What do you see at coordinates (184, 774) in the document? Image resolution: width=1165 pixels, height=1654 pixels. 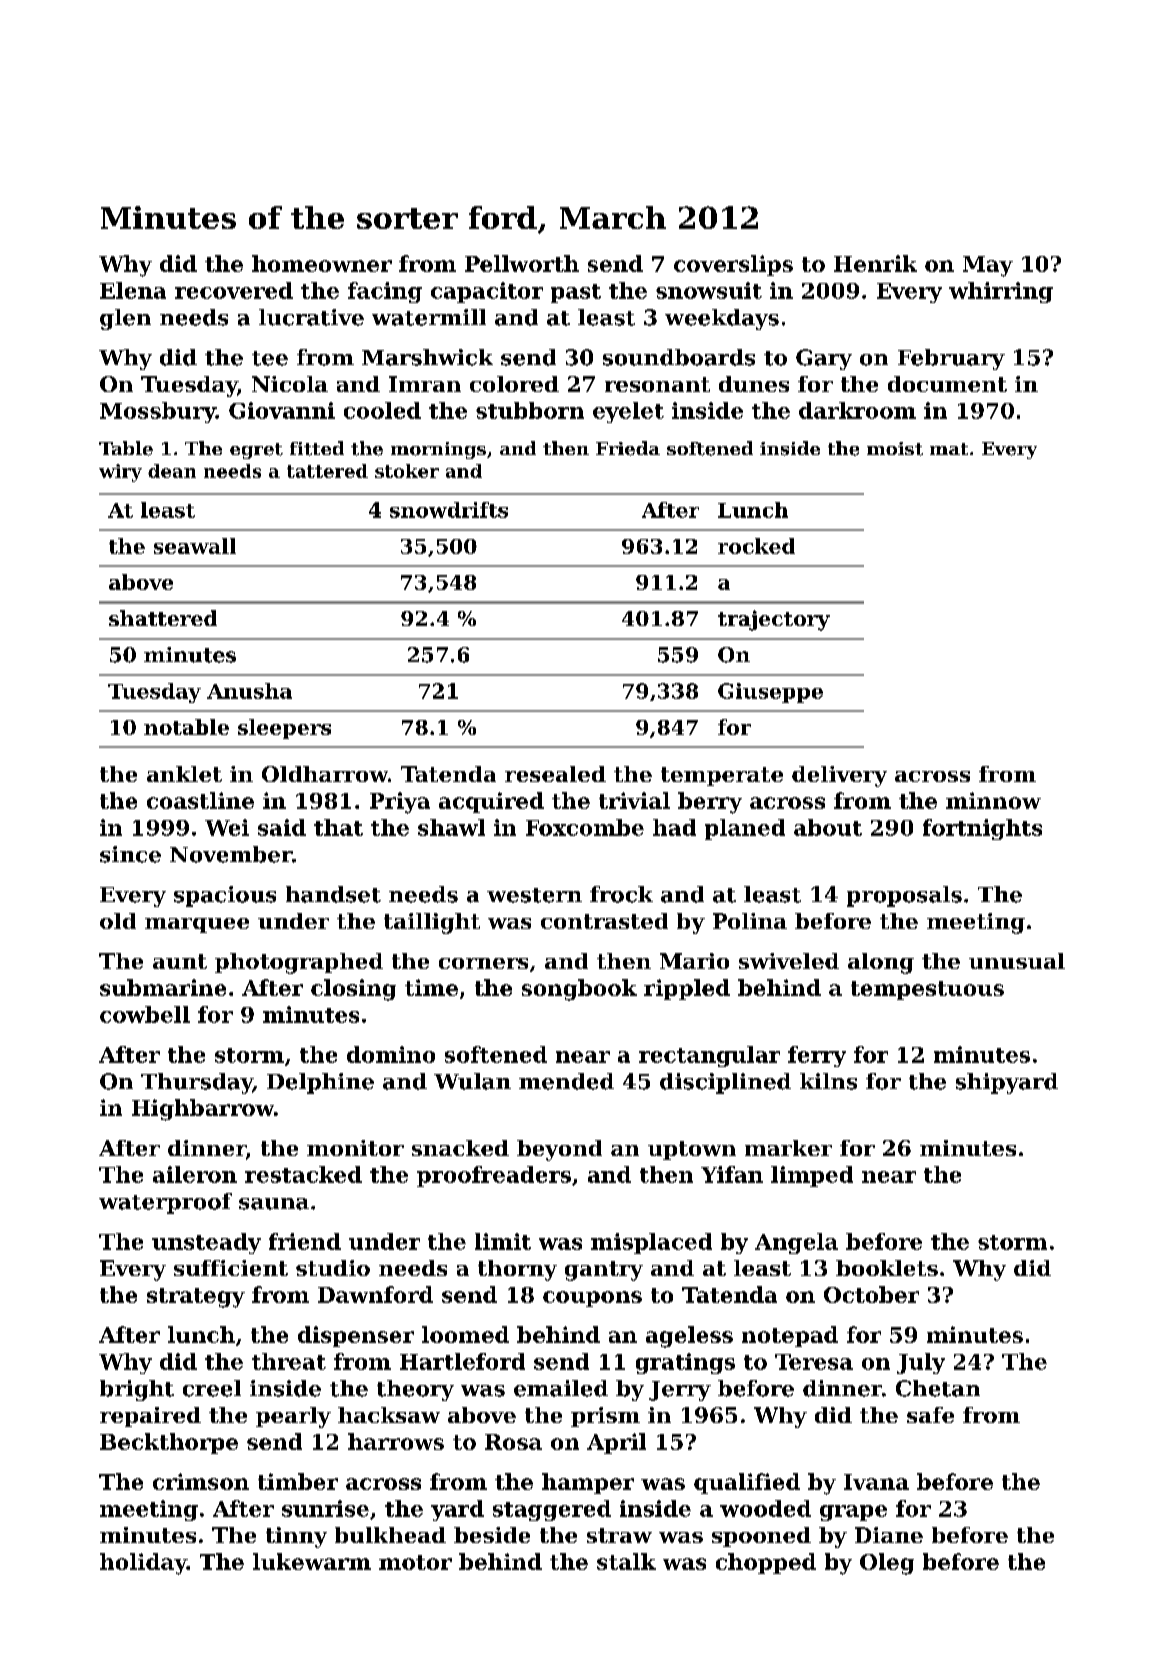 I see `anklet` at bounding box center [184, 774].
